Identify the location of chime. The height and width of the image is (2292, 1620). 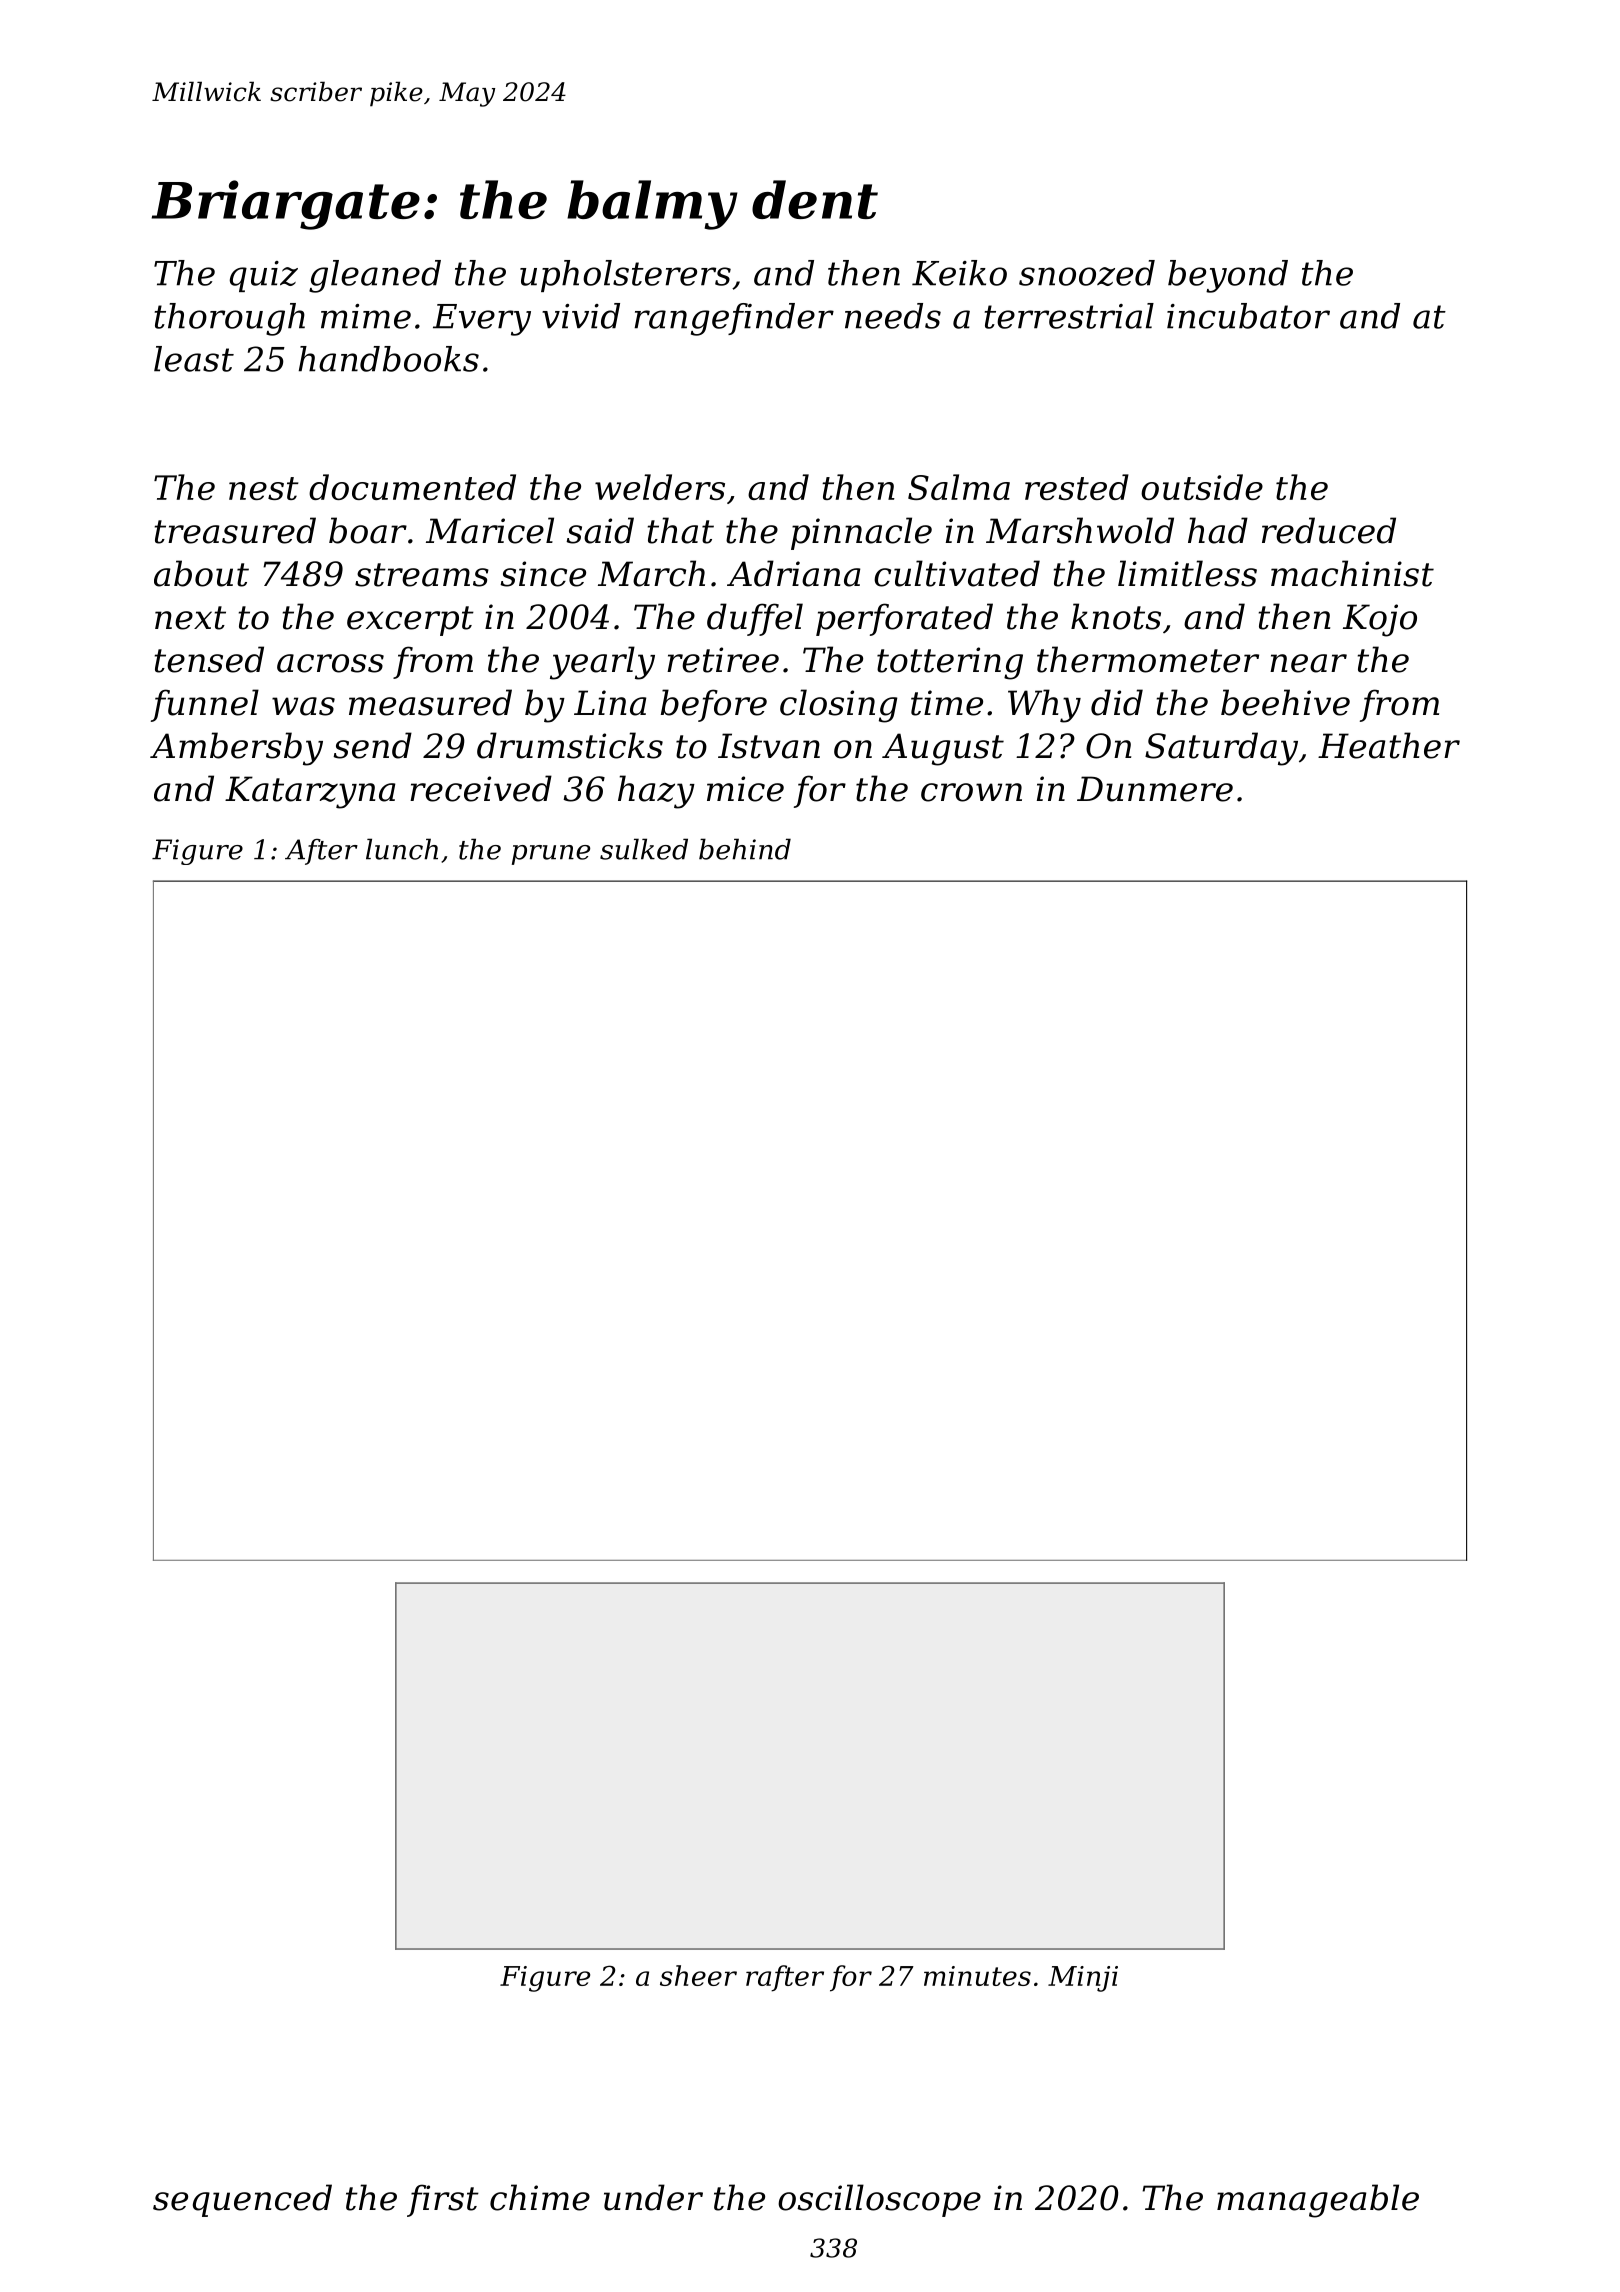
(540, 2197).
